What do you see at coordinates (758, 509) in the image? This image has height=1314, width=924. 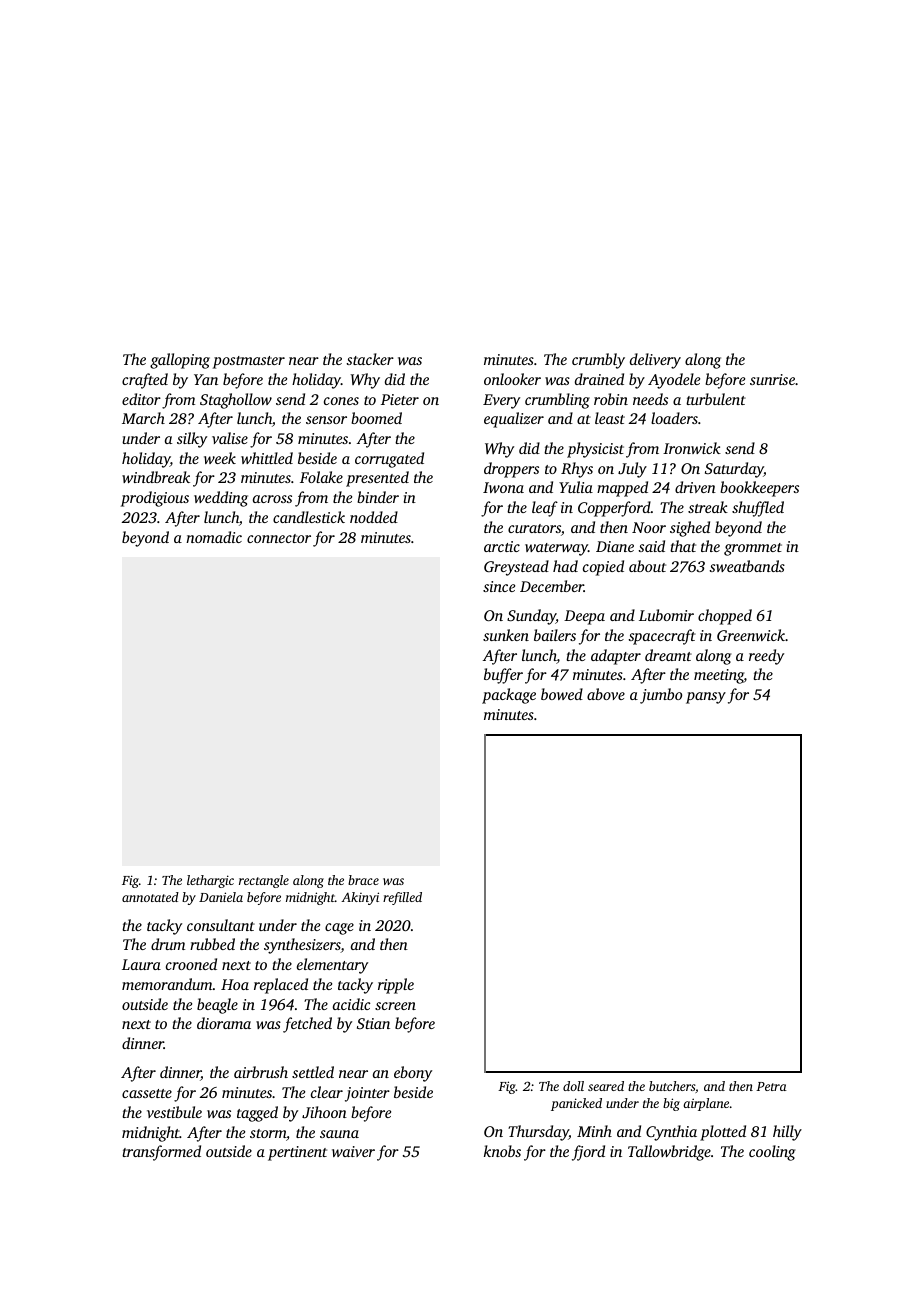 I see `shuffled` at bounding box center [758, 509].
